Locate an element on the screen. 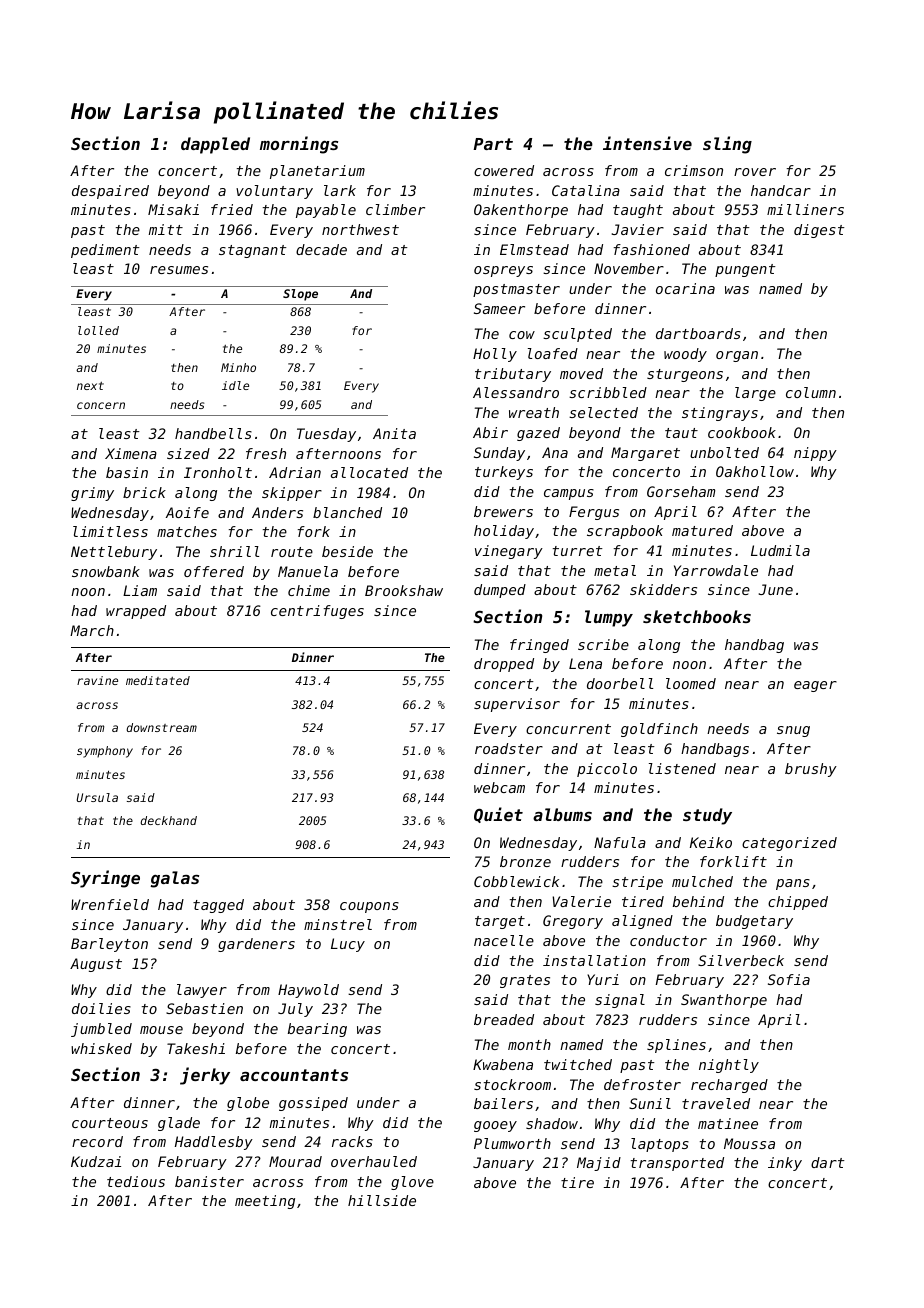 The image size is (924, 1308). supervisor is located at coordinates (517, 705).
